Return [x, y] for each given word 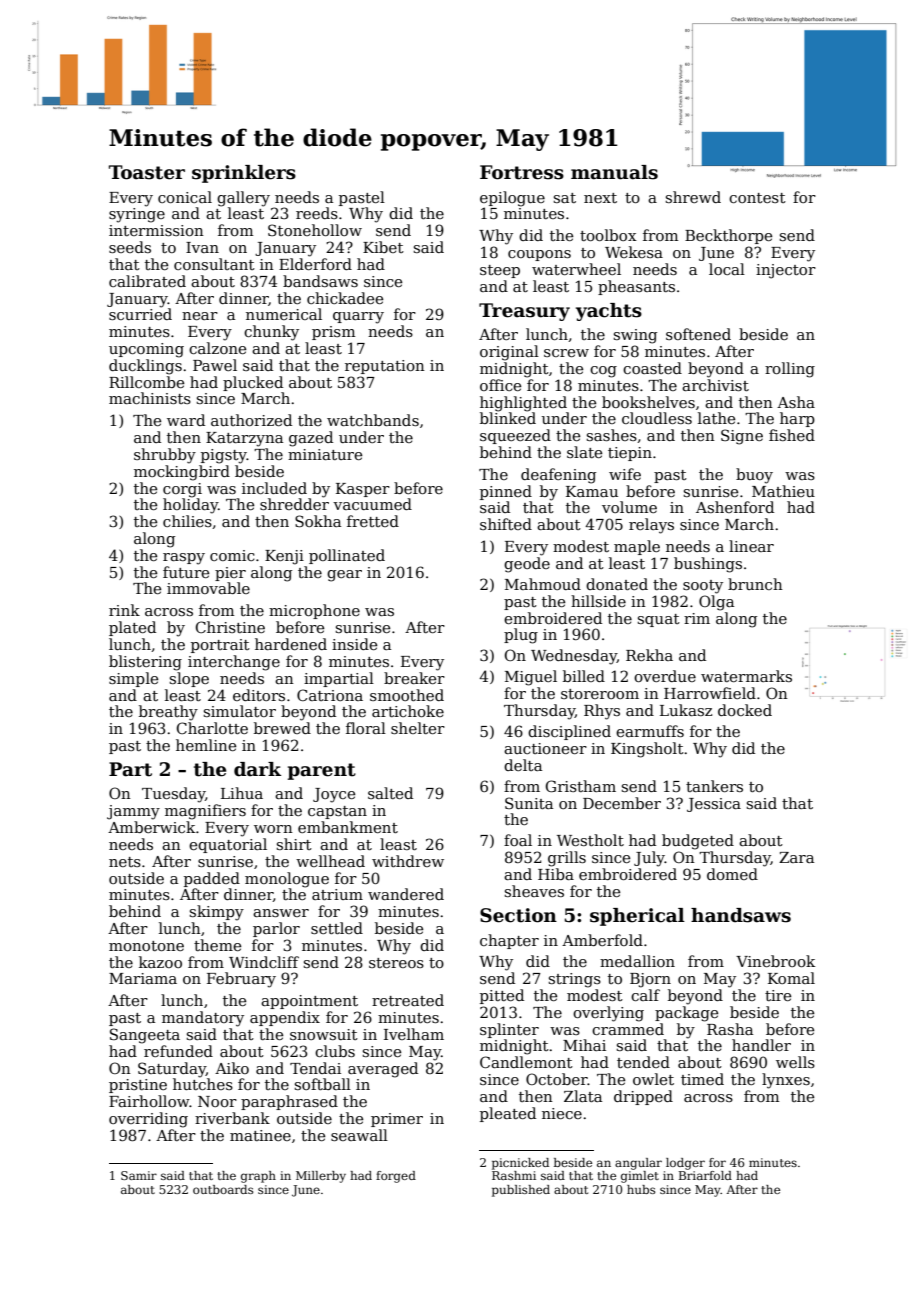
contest [757, 198]
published [521, 1191]
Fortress [522, 172]
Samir [139, 1175]
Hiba [556, 874]
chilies [187, 521]
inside [354, 644]
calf [645, 995]
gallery [243, 199]
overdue [665, 676]
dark [257, 769]
